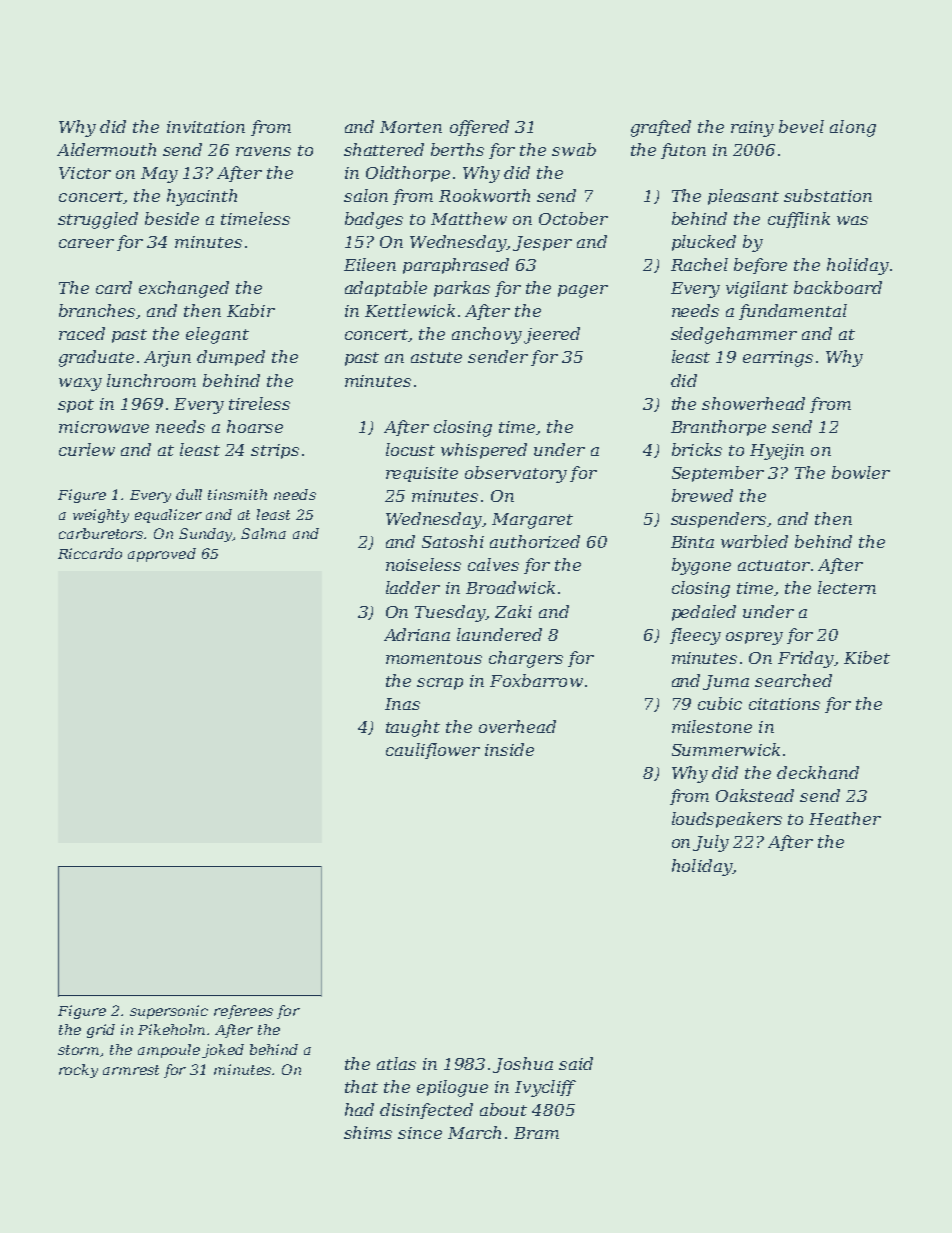 Image resolution: width=952 pixels, height=1233 pixels. I want to click on said, so click(576, 1063).
